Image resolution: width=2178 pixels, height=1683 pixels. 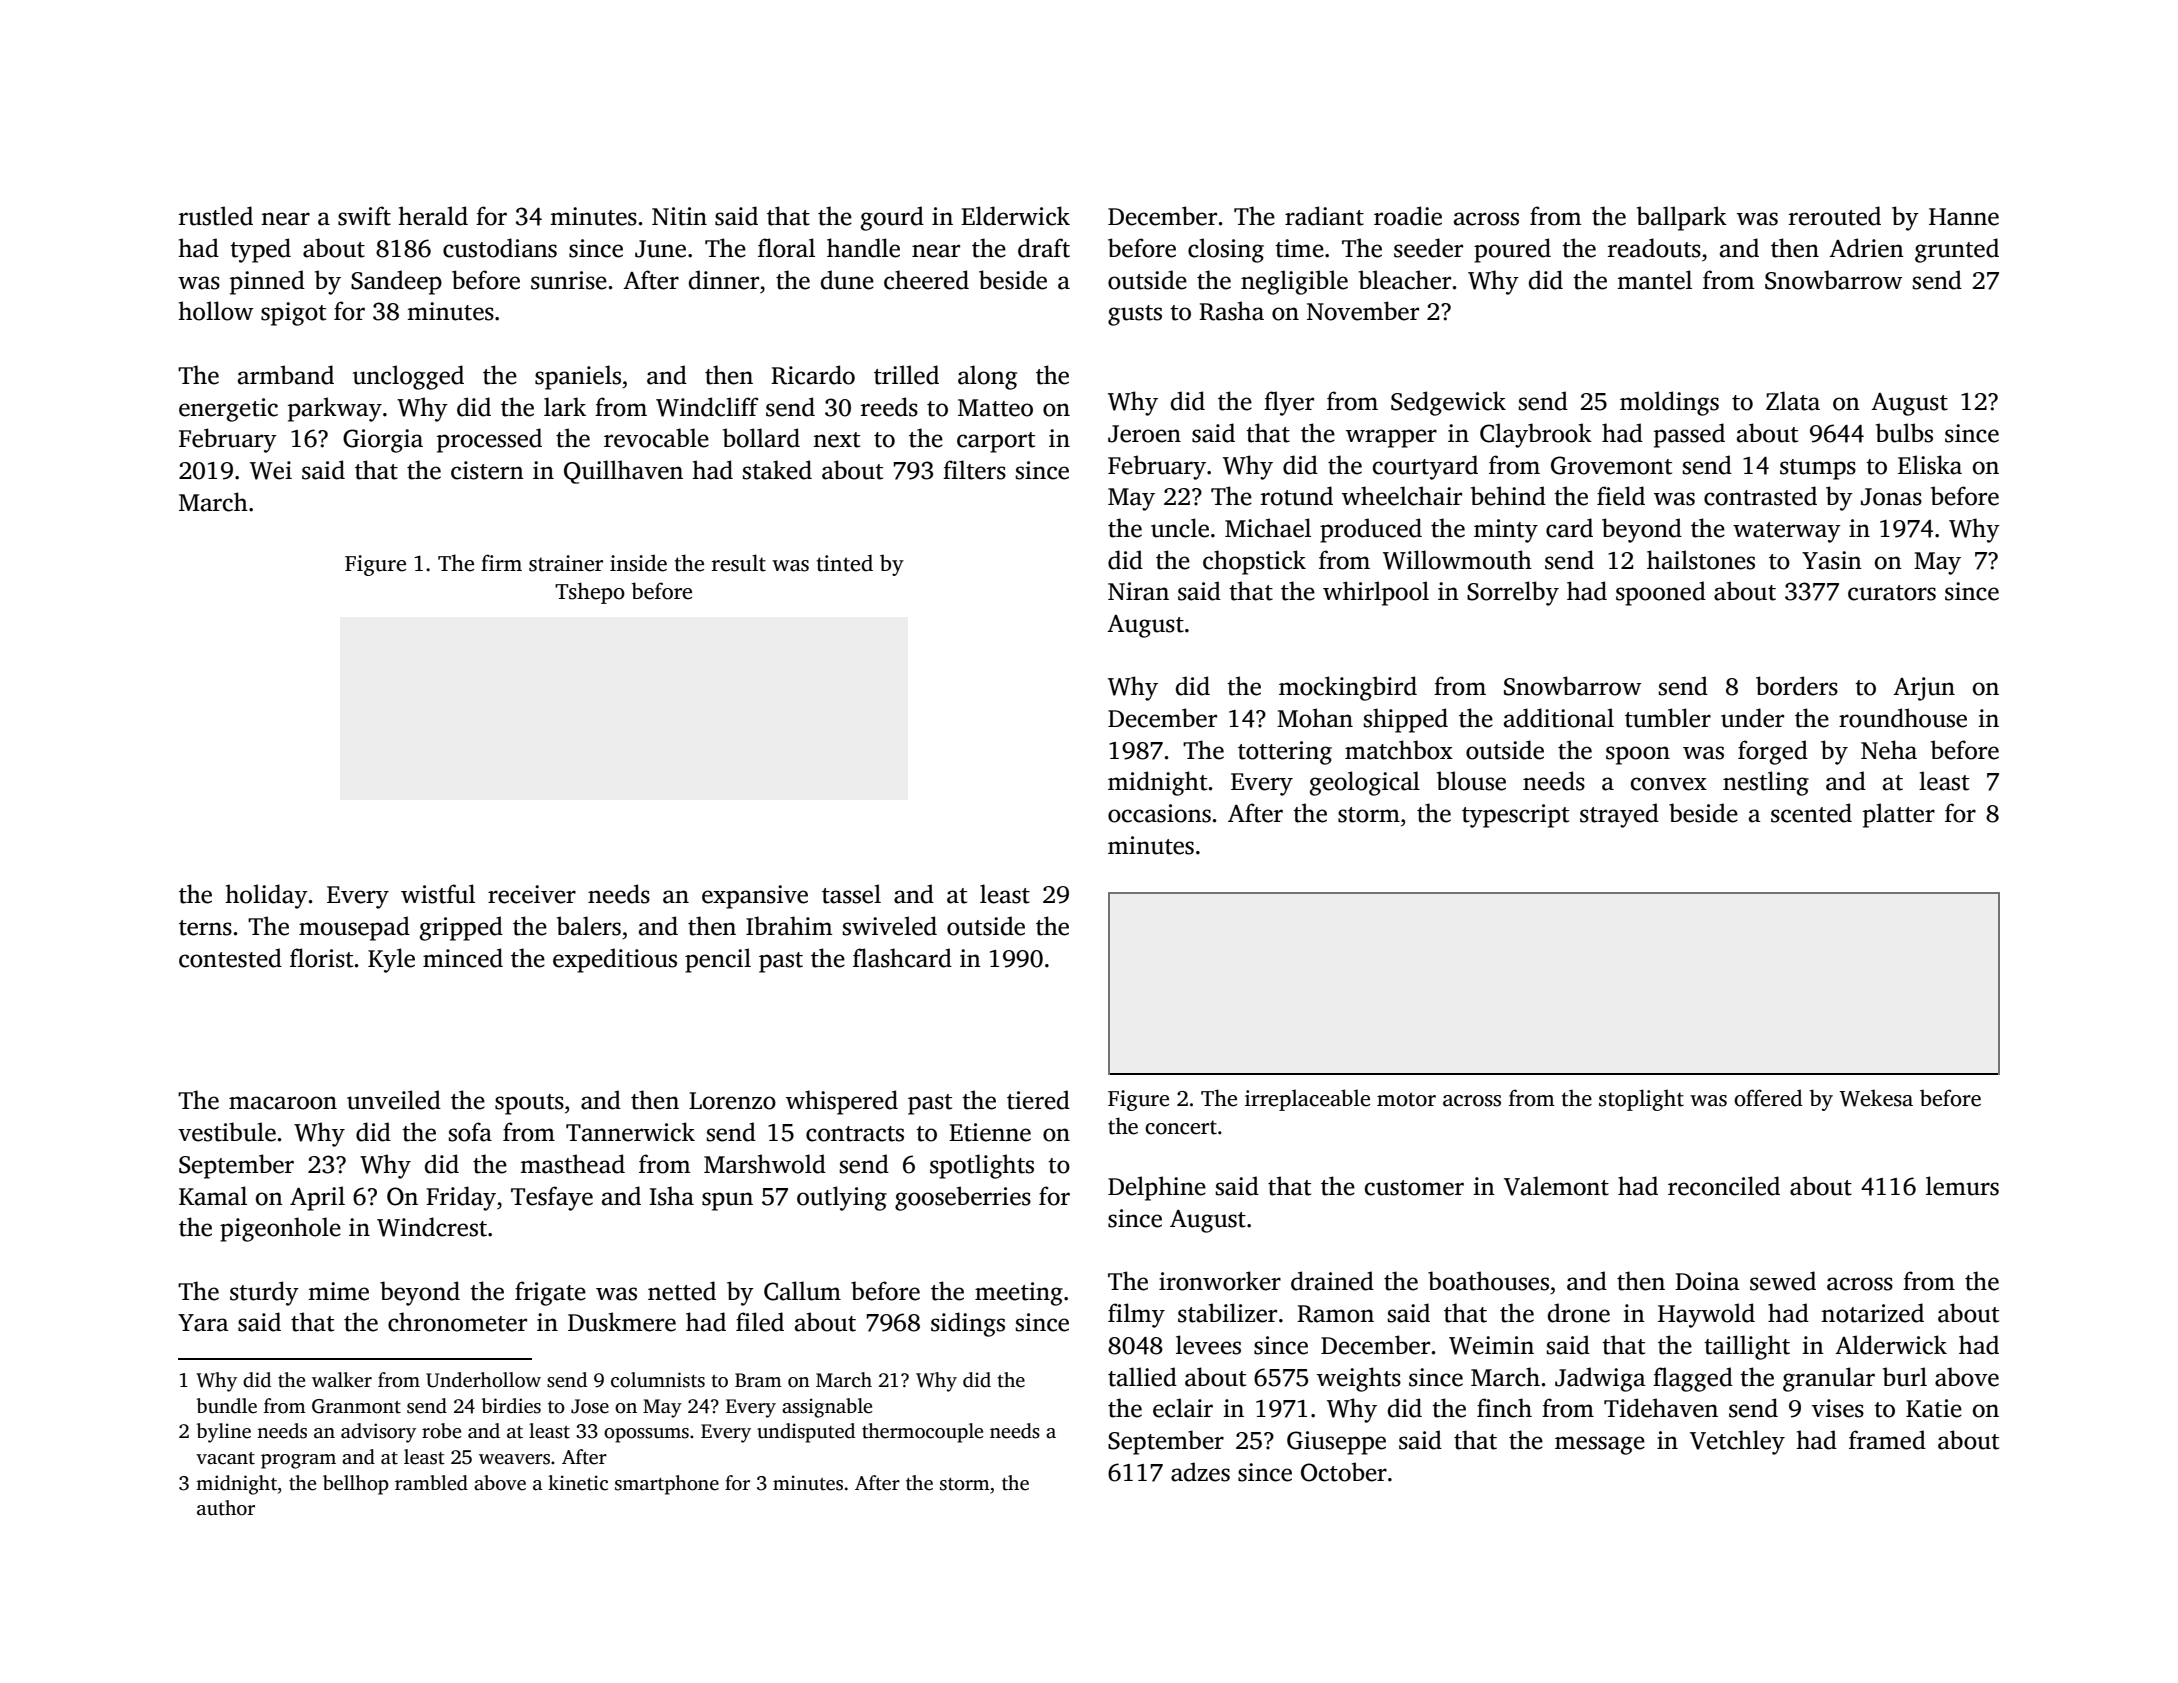 What do you see at coordinates (1887, 1440) in the screenshot?
I see `framed` at bounding box center [1887, 1440].
